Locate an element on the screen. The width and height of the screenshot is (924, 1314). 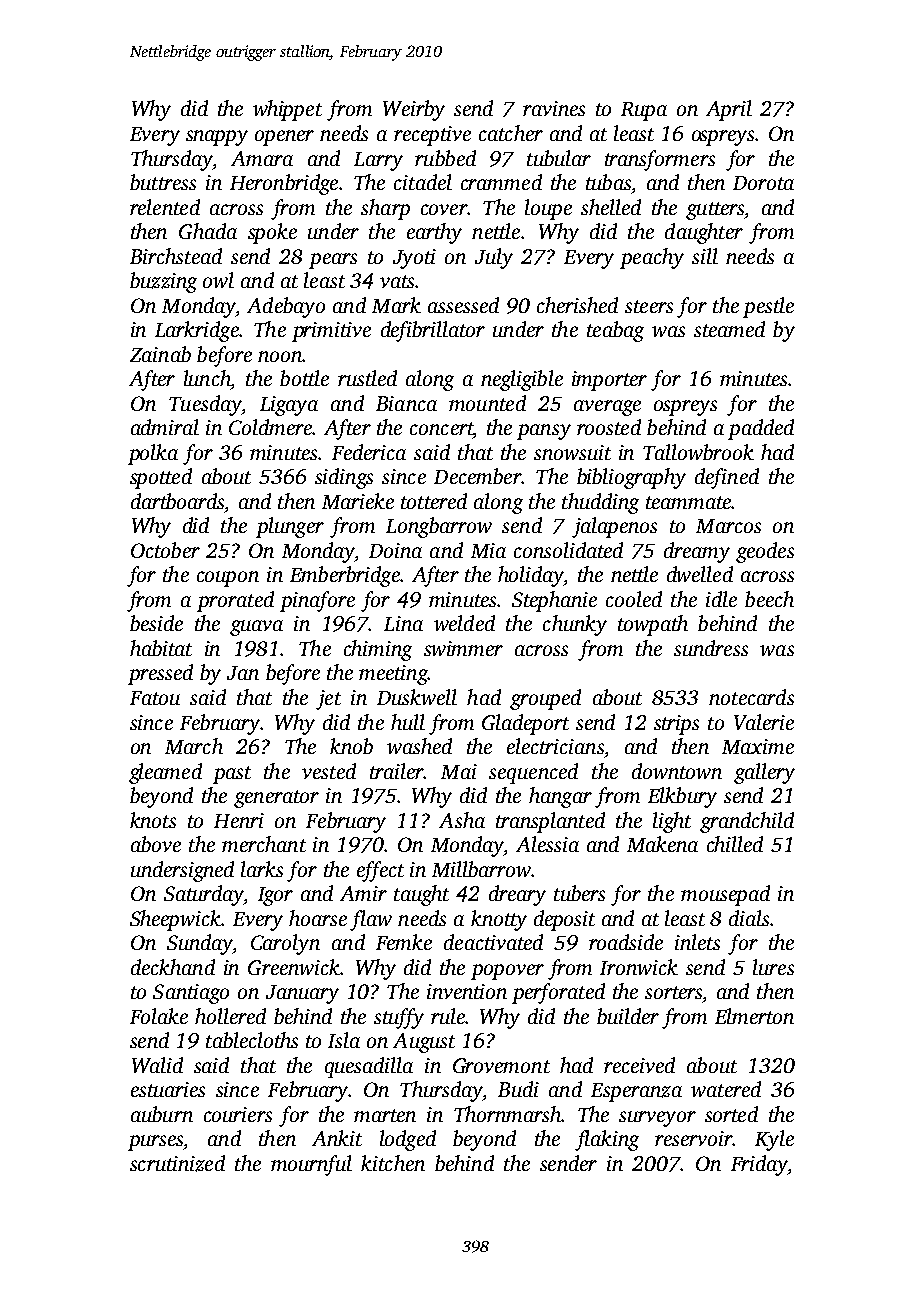
sharp is located at coordinates (385, 209).
